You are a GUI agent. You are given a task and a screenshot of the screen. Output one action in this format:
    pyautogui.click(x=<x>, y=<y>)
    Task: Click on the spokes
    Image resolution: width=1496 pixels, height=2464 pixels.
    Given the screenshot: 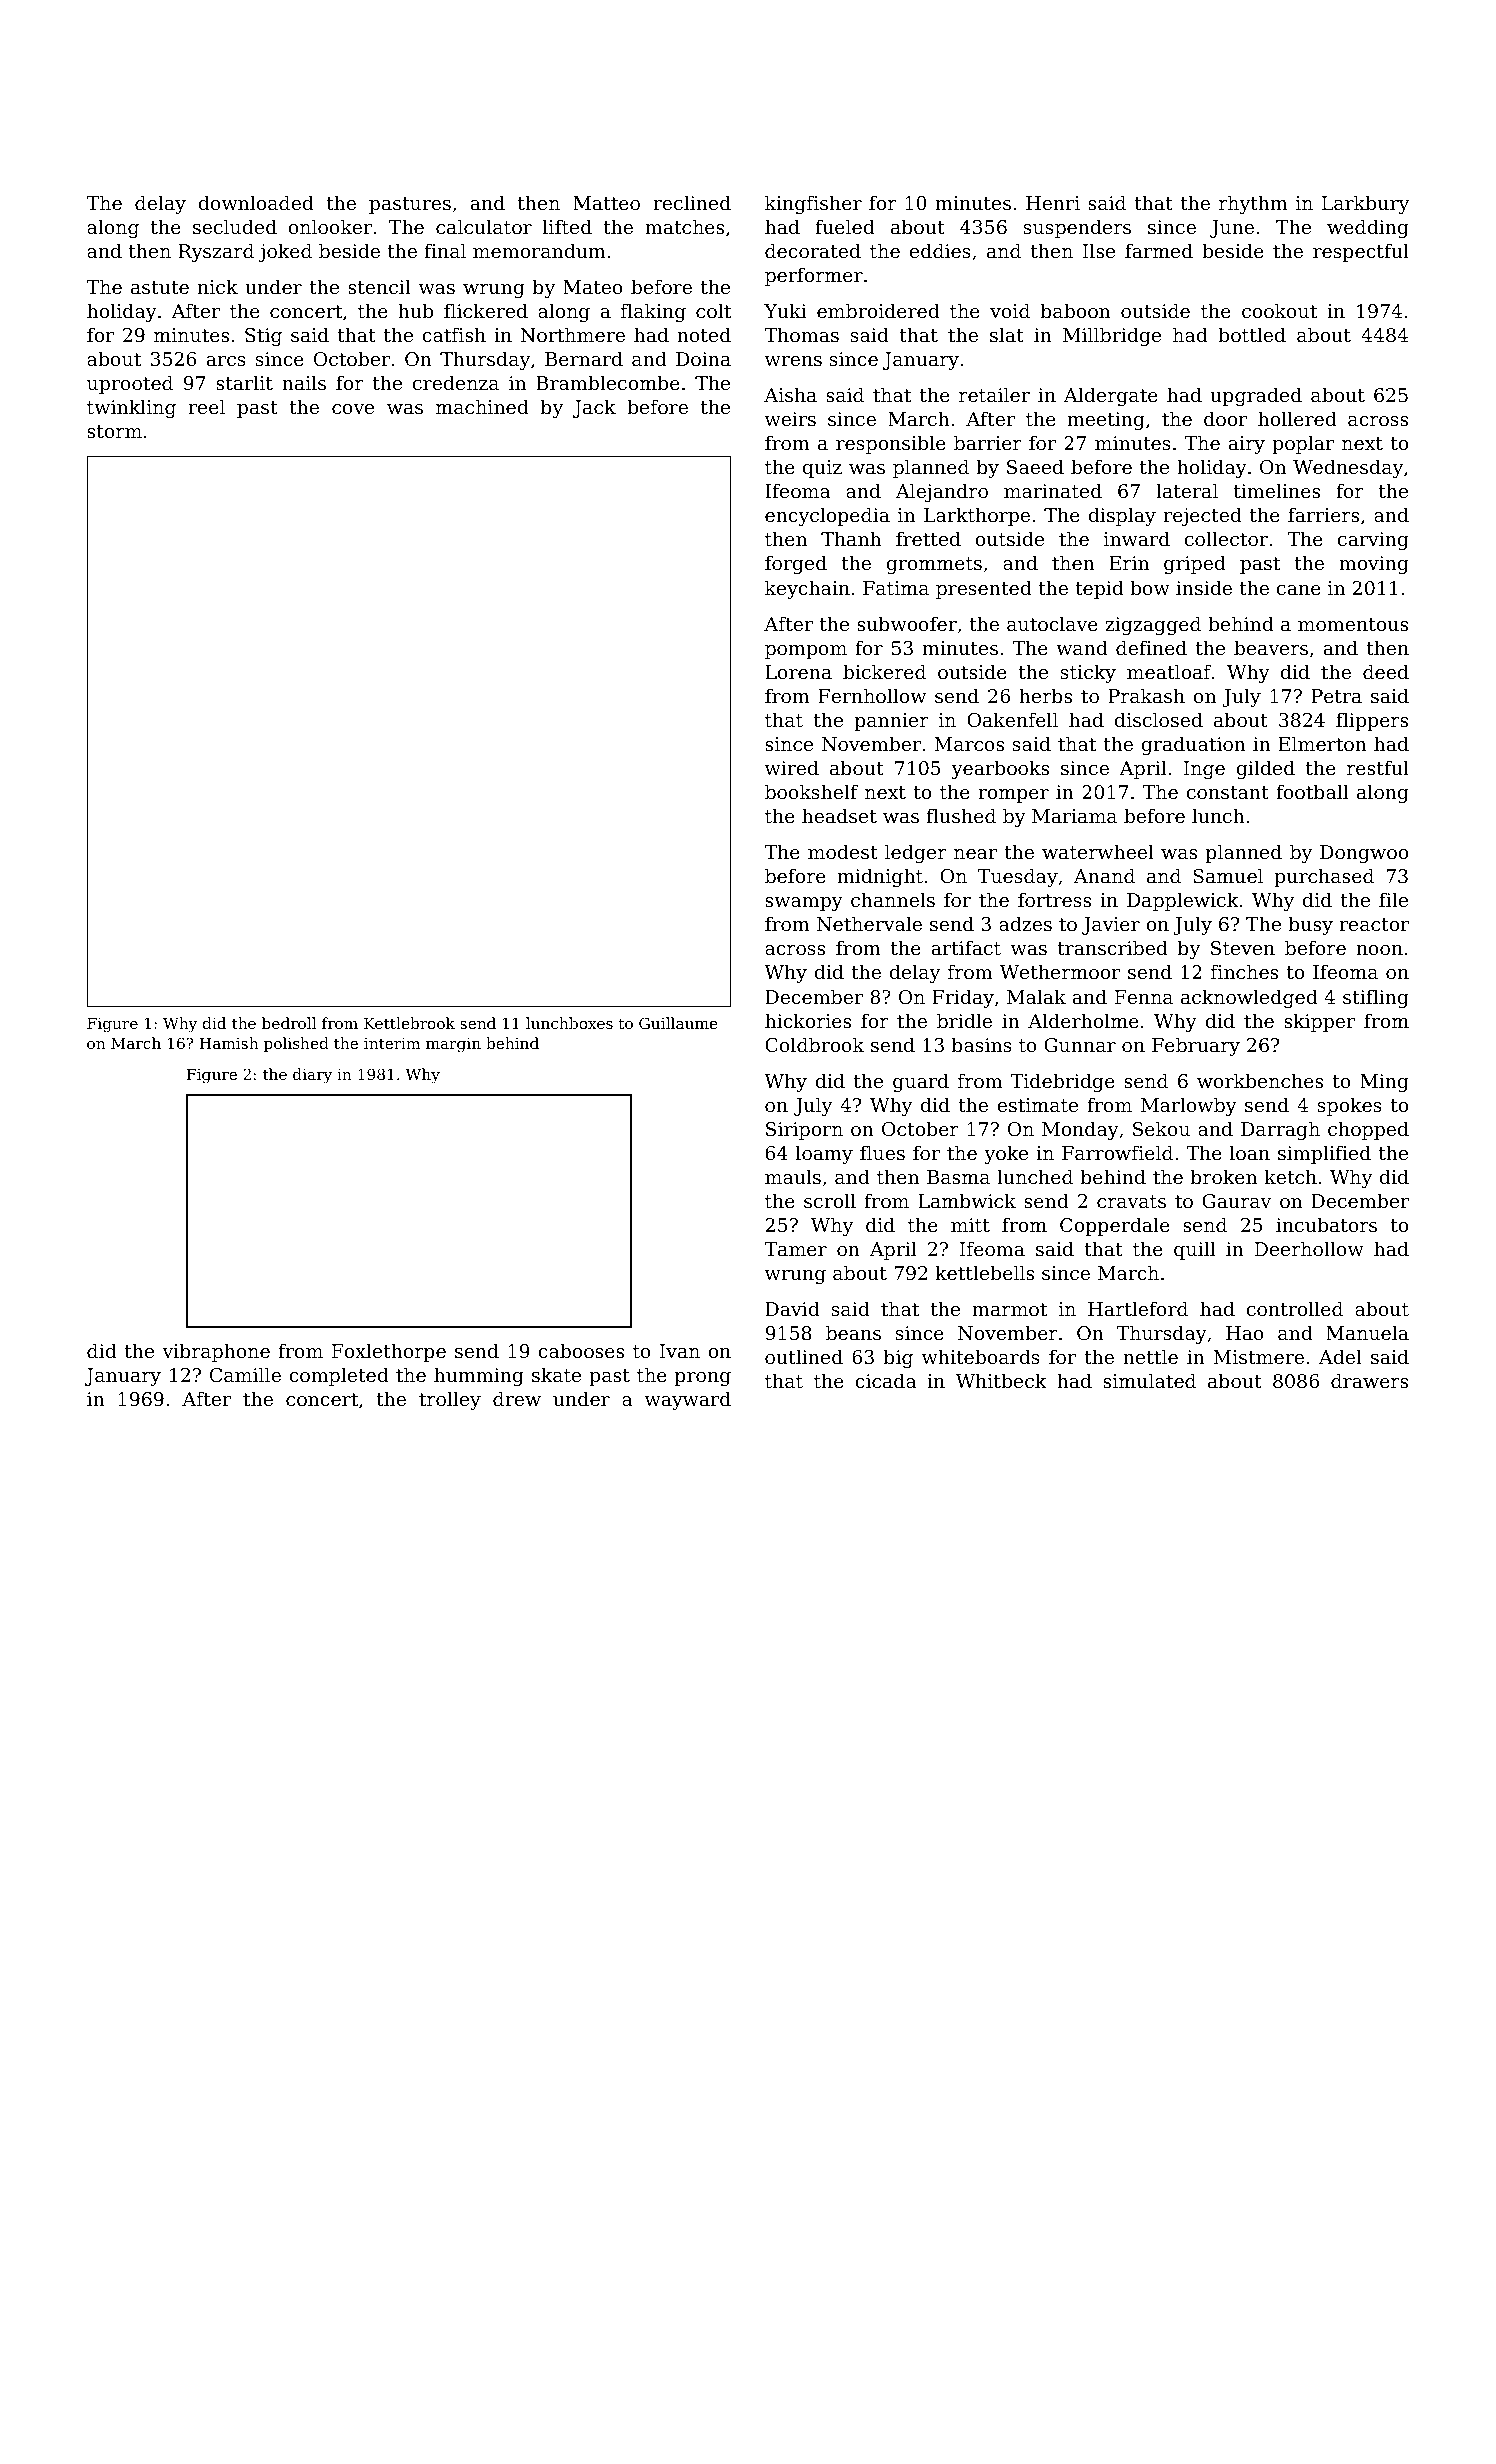 What is the action you would take?
    pyautogui.click(x=1350, y=1106)
